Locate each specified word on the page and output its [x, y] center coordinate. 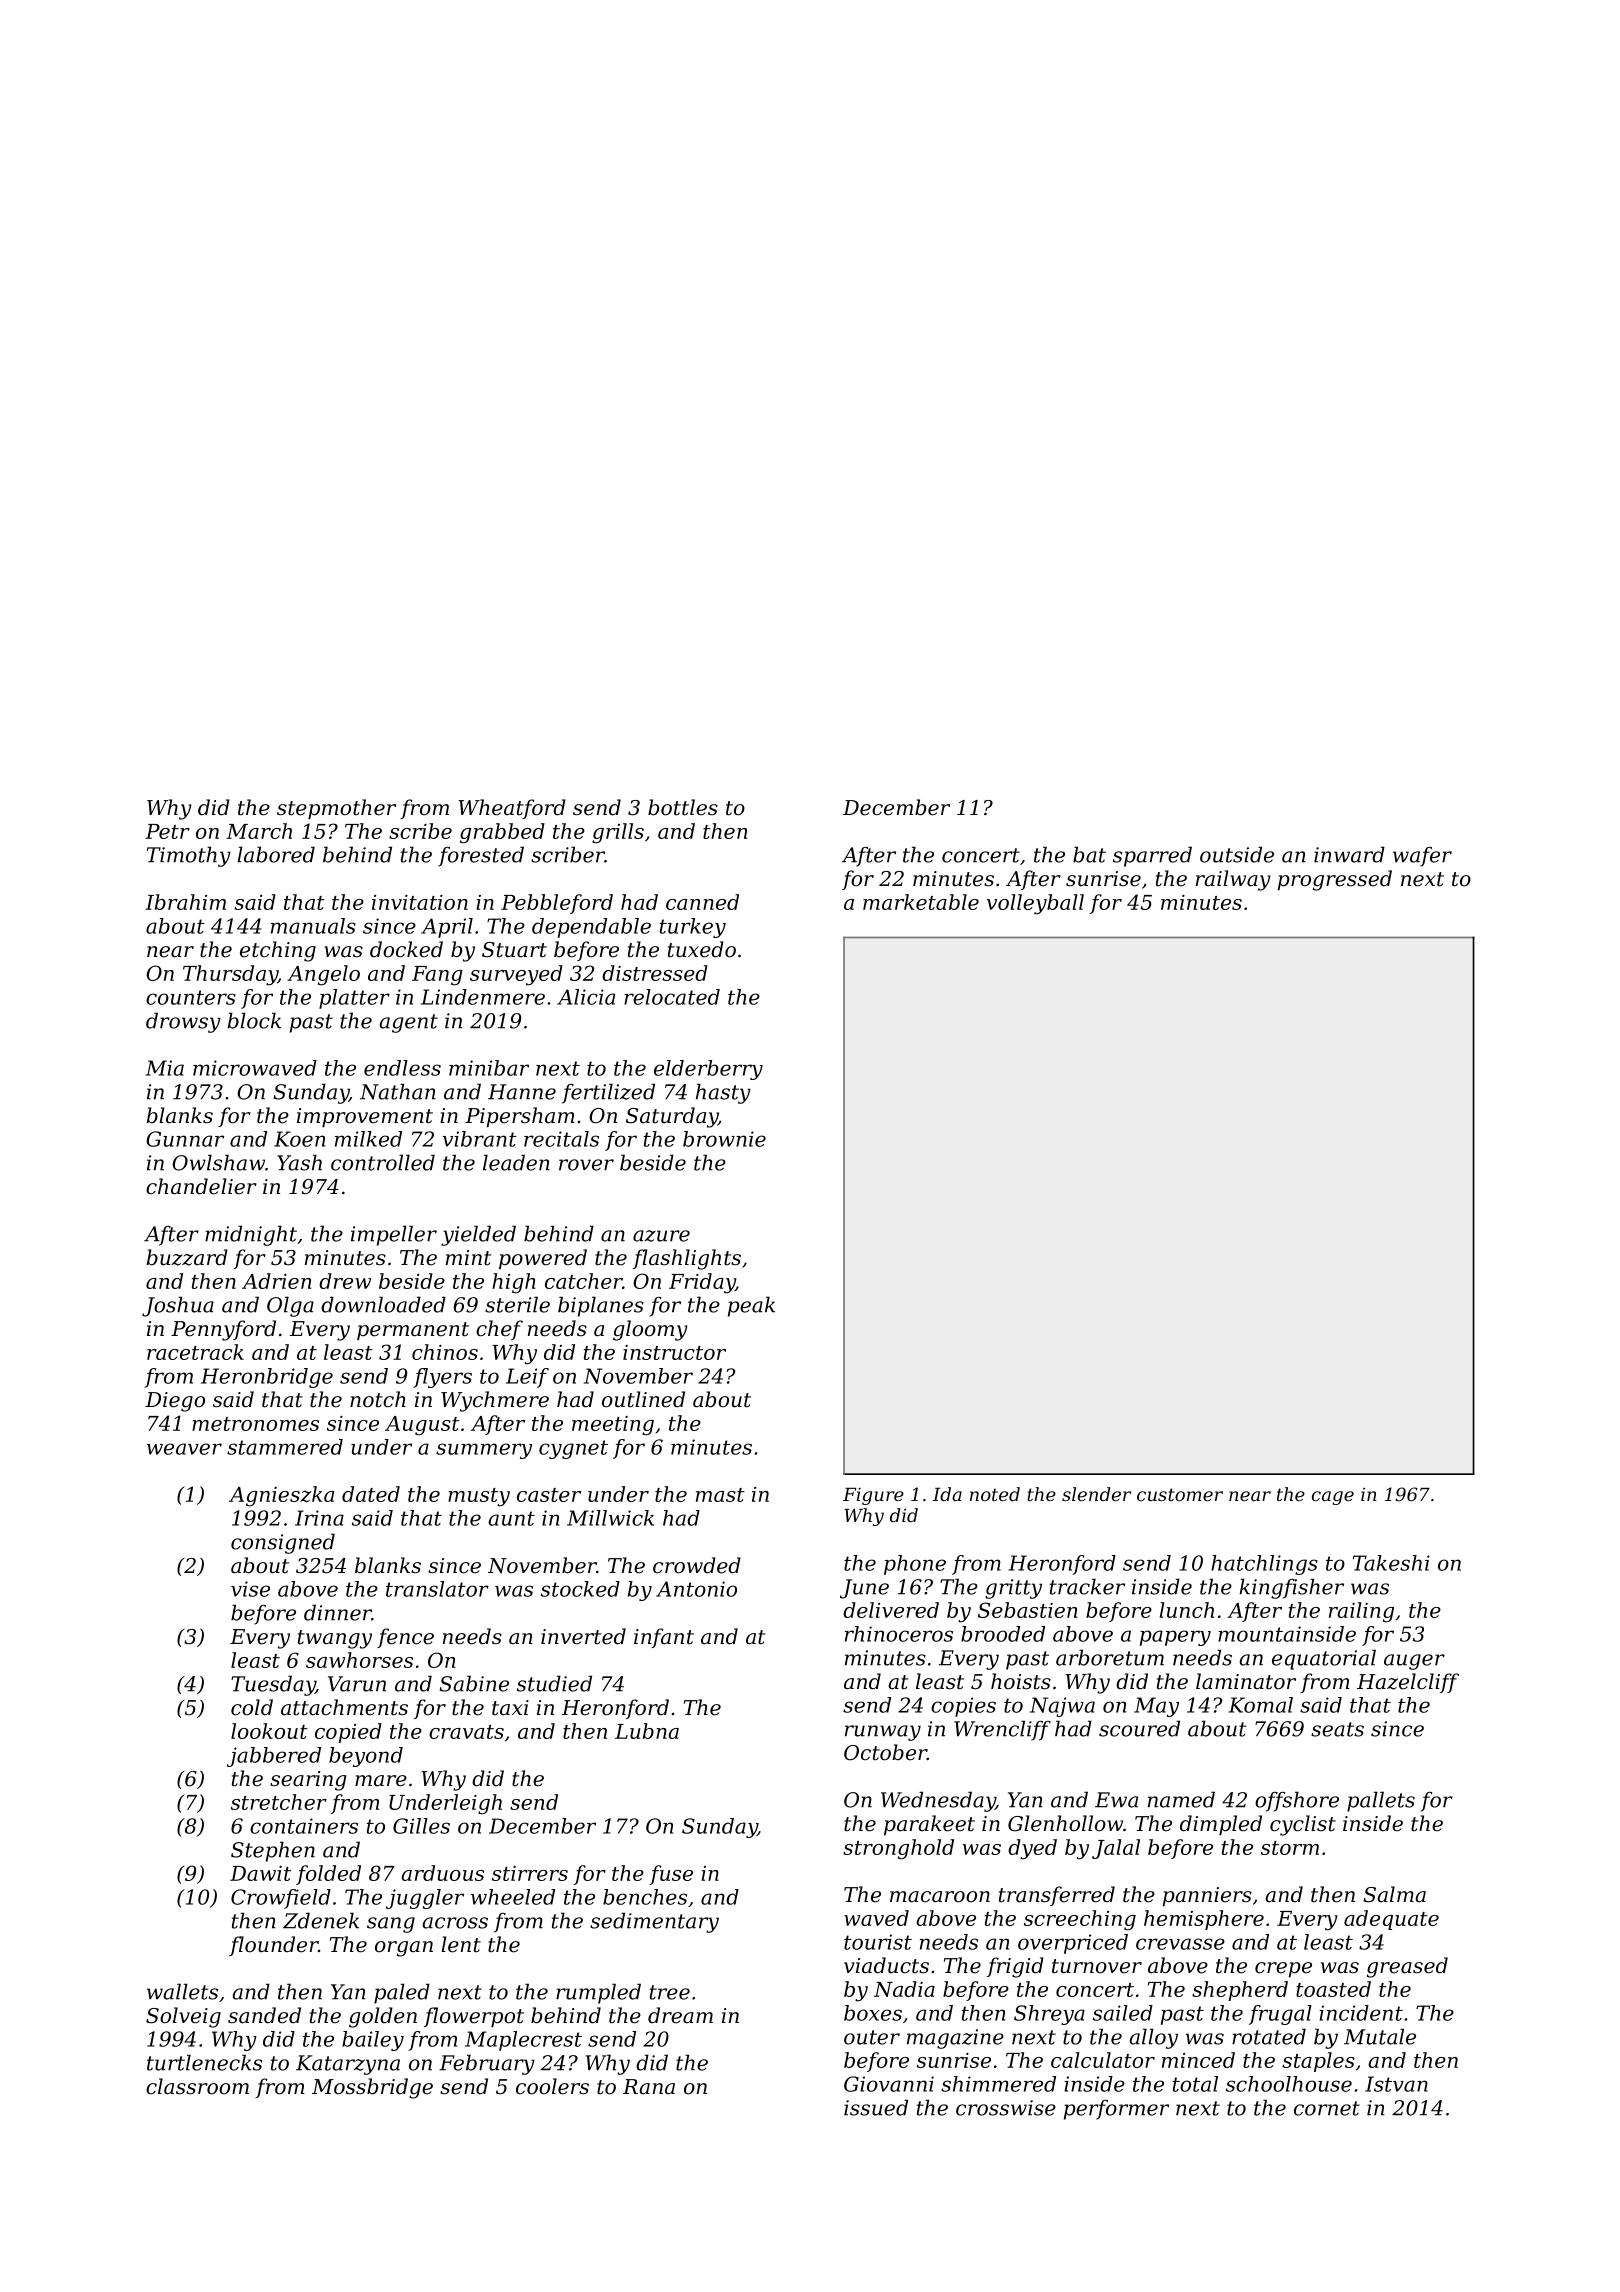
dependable [591, 928]
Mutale [1380, 2036]
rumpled [598, 1993]
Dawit [260, 1873]
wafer [1422, 857]
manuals [313, 926]
